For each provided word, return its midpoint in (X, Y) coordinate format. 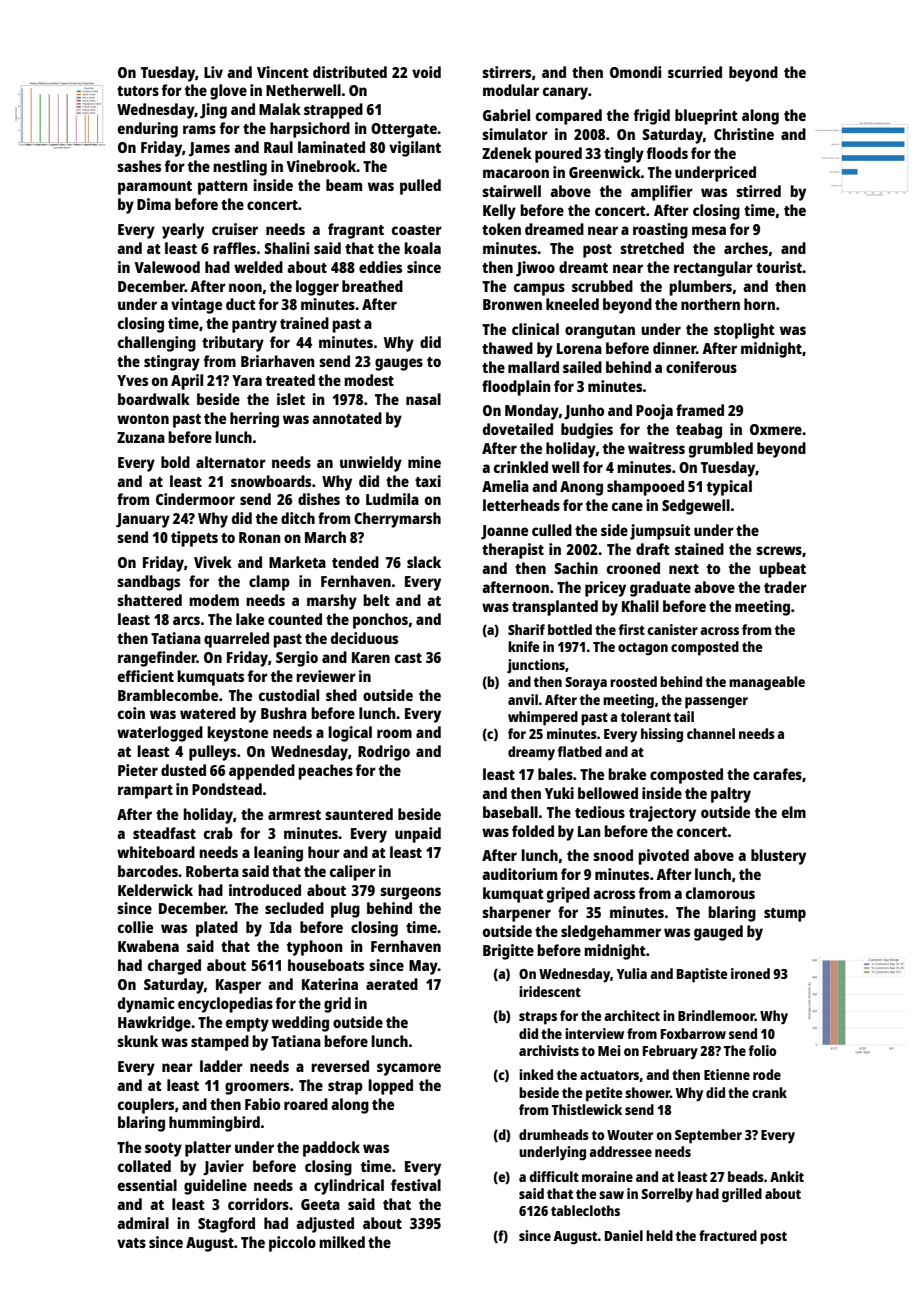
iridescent (550, 991)
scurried (695, 72)
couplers (146, 1106)
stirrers (506, 72)
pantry (254, 326)
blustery (778, 857)
